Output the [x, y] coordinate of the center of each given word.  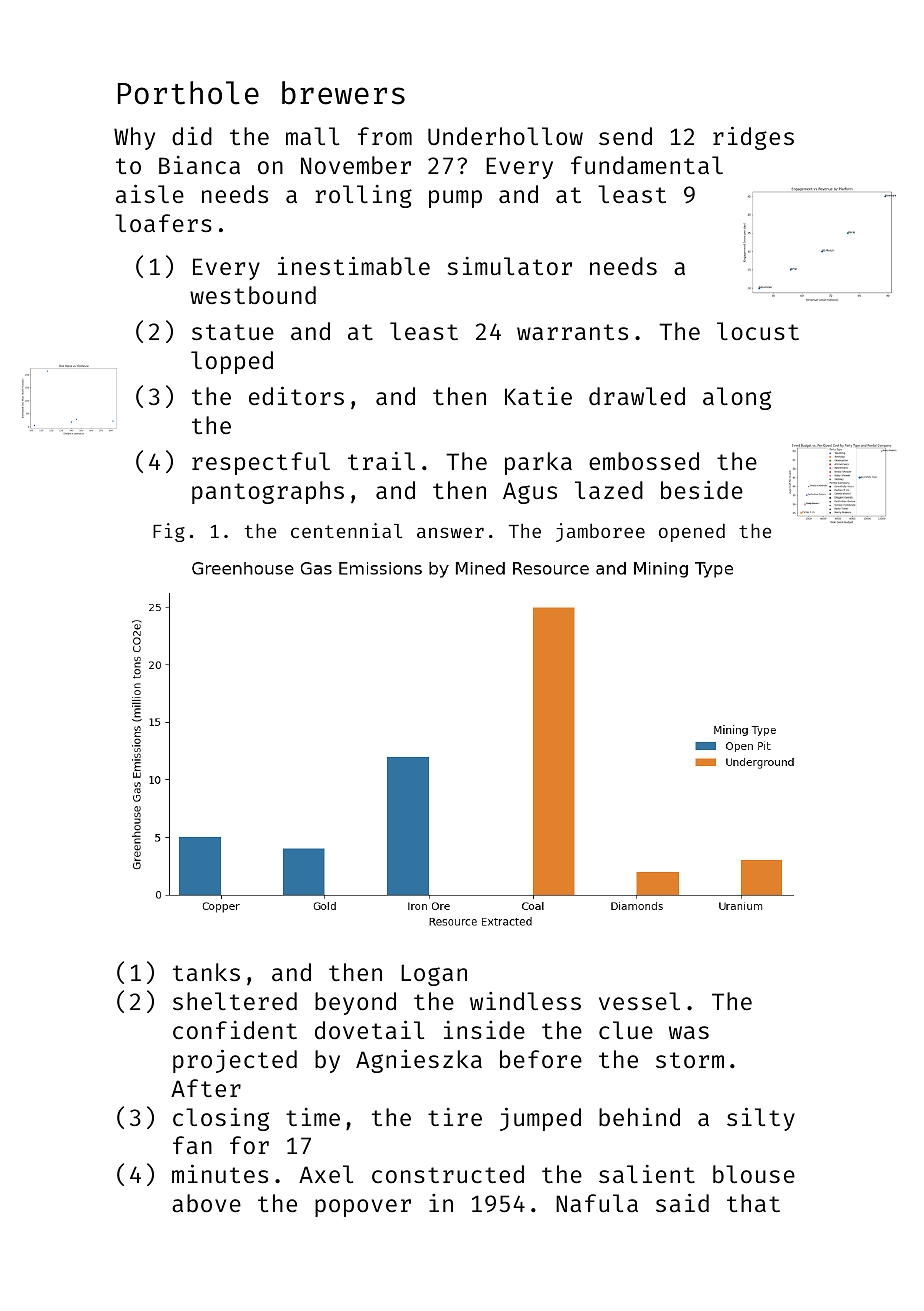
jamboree [600, 532]
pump [455, 199]
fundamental [647, 165]
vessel [639, 1001]
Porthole [188, 93]
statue [233, 332]
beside [702, 489]
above [206, 1203]
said [682, 1202]
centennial [346, 530]
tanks [206, 972]
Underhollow [505, 136]
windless [525, 1001]
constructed [448, 1174]
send [625, 136]
